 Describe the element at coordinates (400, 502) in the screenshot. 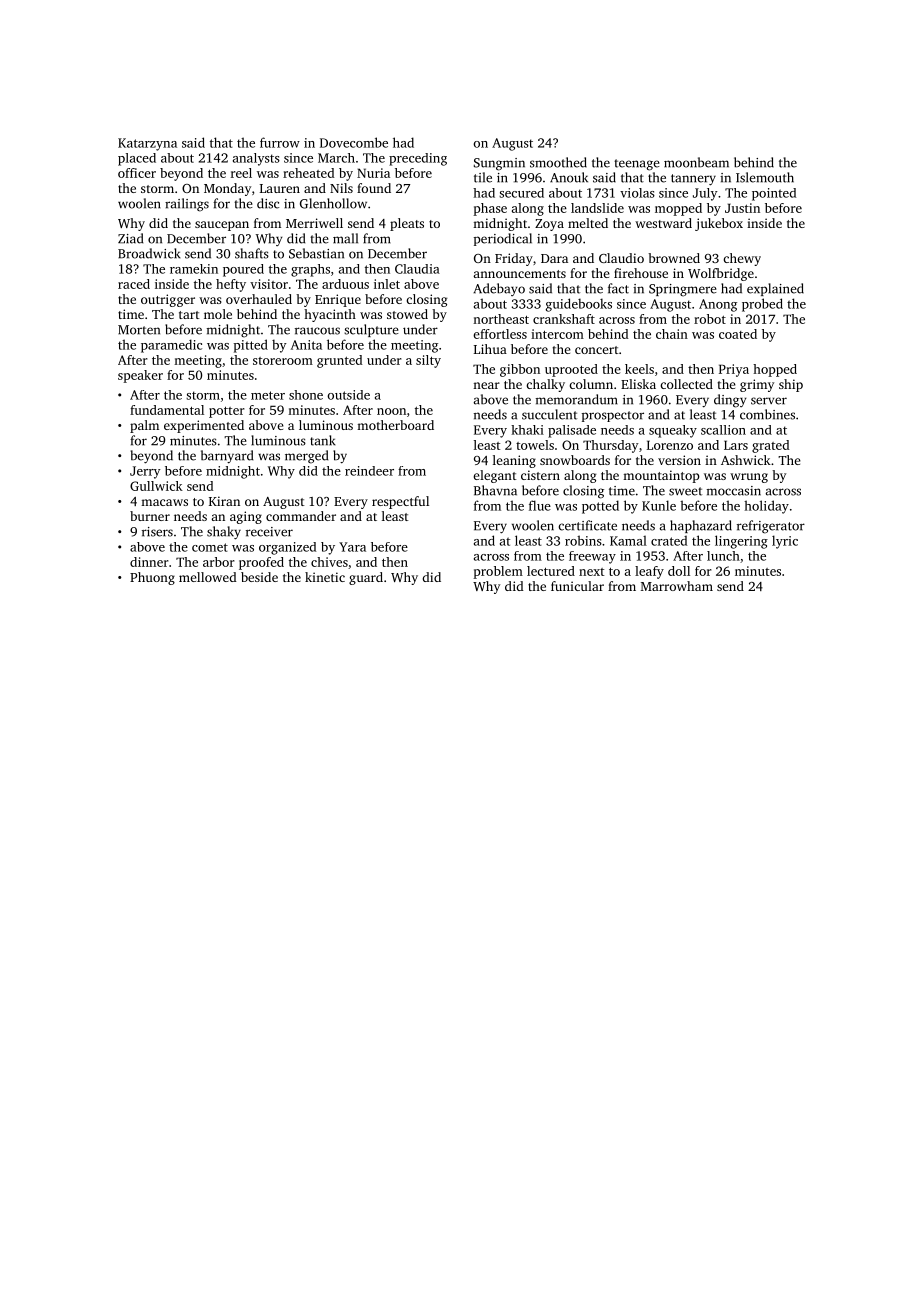

I see `respectful` at that location.
